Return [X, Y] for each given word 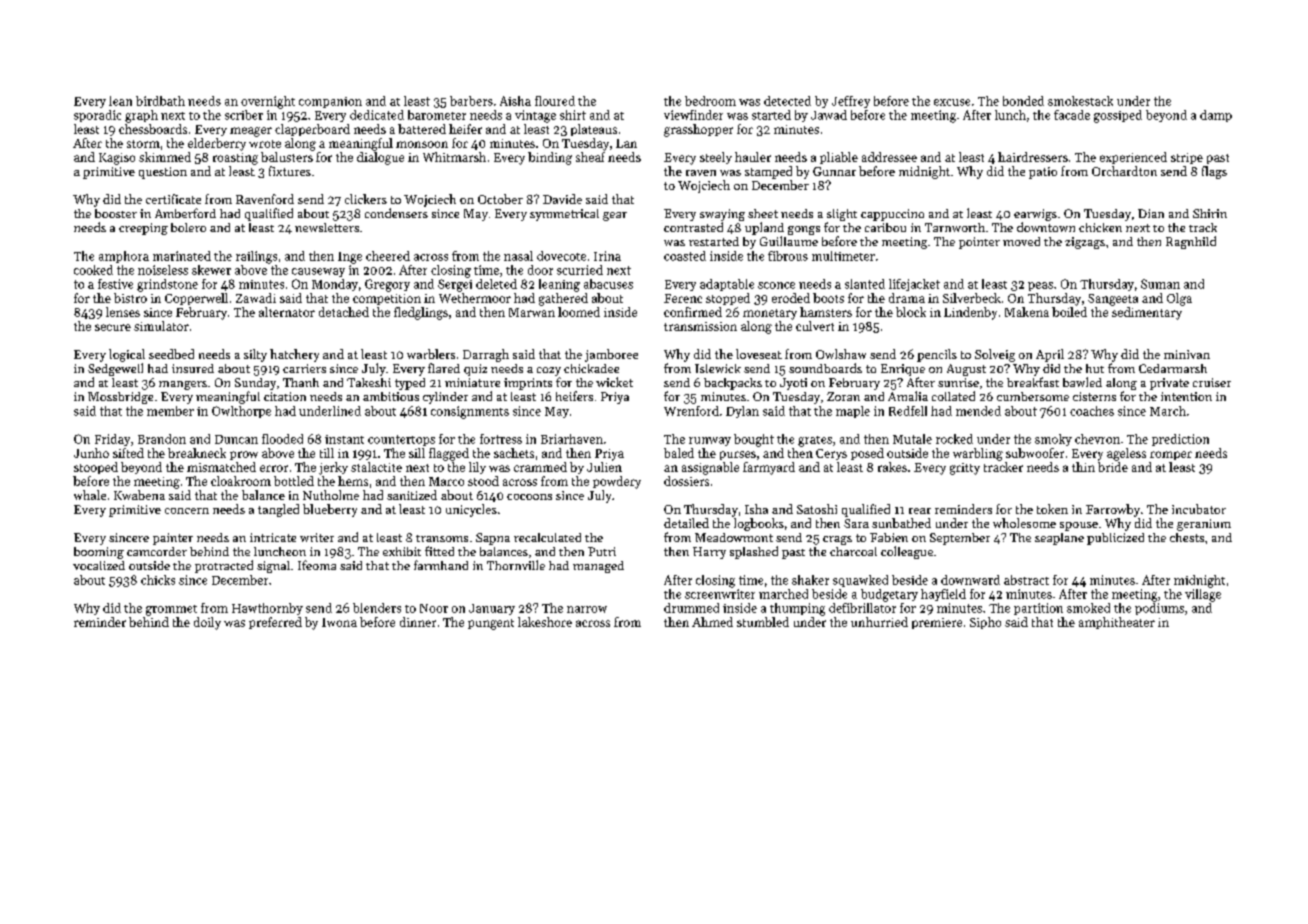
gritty [965, 469]
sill [417, 453]
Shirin [1210, 213]
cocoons [529, 497]
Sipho [985, 623]
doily [207, 623]
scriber [244, 115]
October [500, 199]
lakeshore [545, 622]
